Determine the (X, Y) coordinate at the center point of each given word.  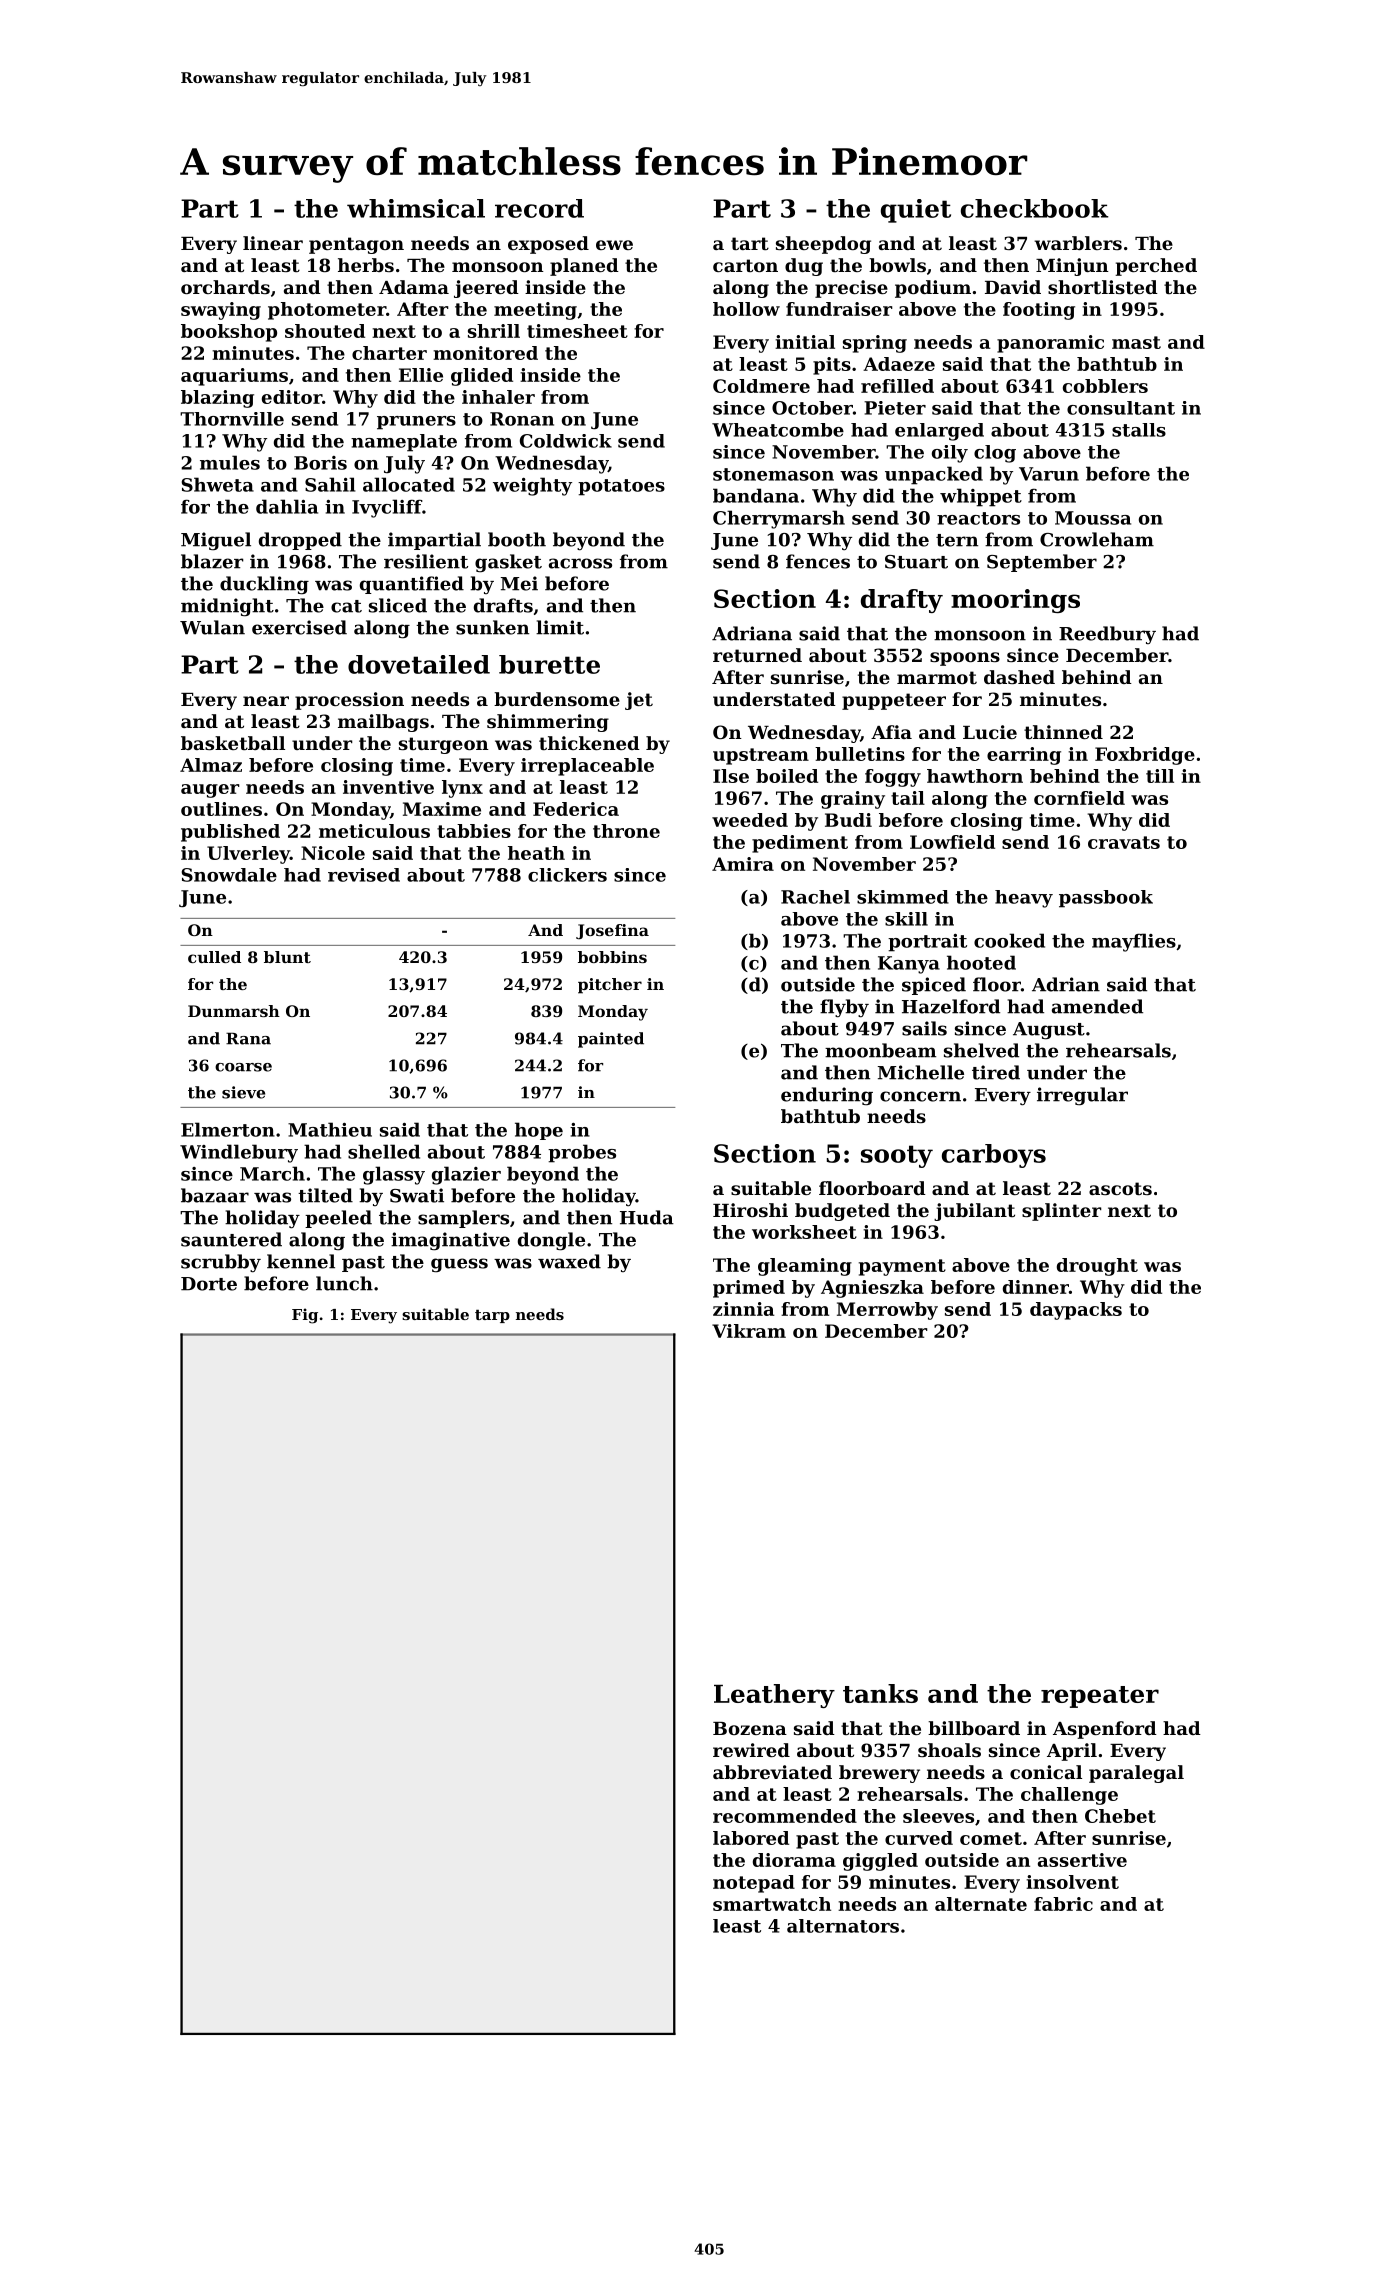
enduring (827, 1096)
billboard (974, 1728)
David (1013, 287)
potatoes (621, 487)
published (230, 833)
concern (920, 1096)
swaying (221, 311)
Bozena (750, 1728)
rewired (751, 1750)
